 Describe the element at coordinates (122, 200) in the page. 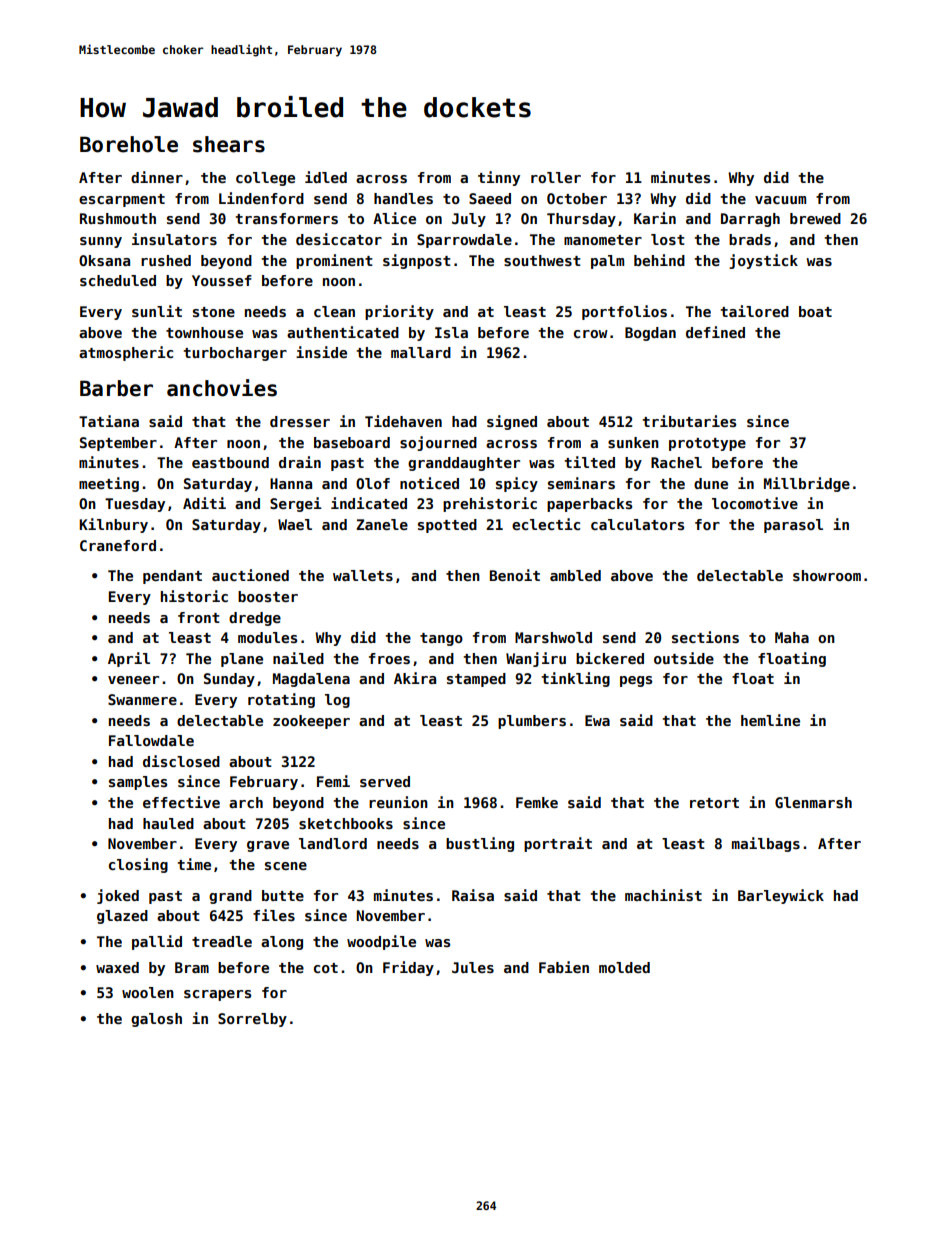

I see `escarpment` at that location.
